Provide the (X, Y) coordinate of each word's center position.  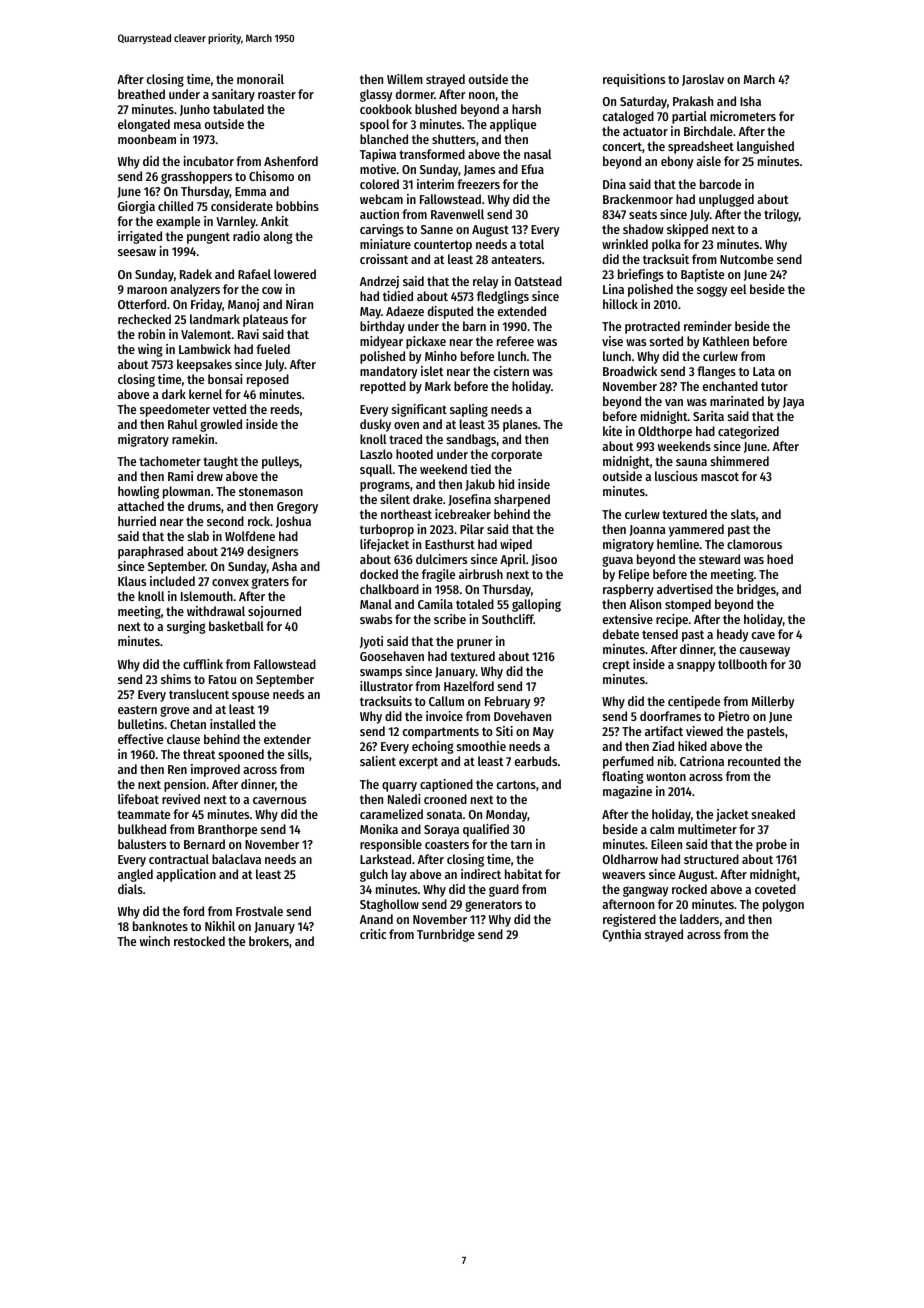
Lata (764, 371)
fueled (273, 349)
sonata (444, 814)
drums (204, 506)
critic (373, 934)
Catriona (702, 761)
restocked (199, 941)
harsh (526, 109)
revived (181, 799)
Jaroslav (703, 80)
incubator (209, 161)
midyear (381, 342)
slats (743, 514)
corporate (516, 456)
